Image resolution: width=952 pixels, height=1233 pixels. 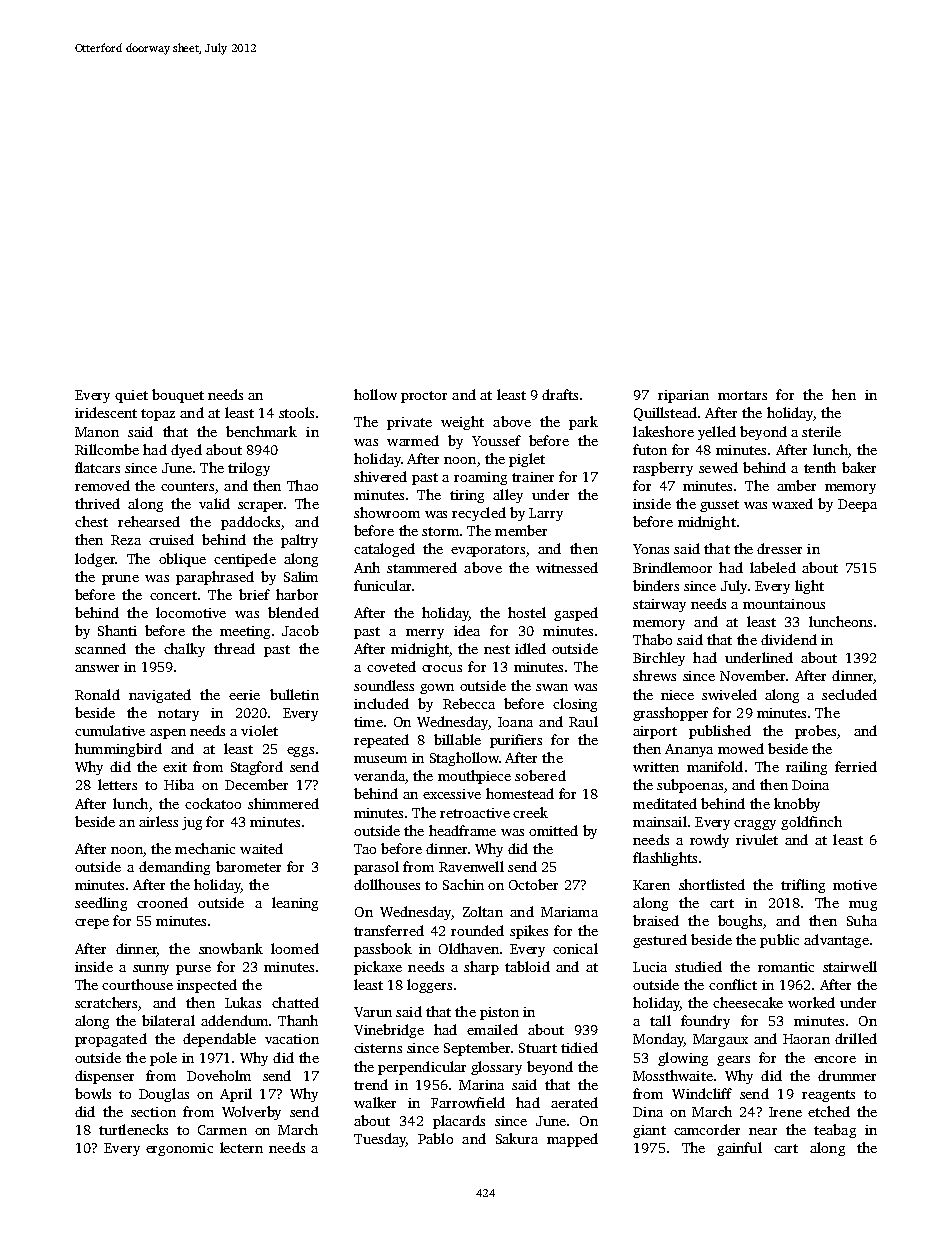 I want to click on October, so click(x=533, y=884).
